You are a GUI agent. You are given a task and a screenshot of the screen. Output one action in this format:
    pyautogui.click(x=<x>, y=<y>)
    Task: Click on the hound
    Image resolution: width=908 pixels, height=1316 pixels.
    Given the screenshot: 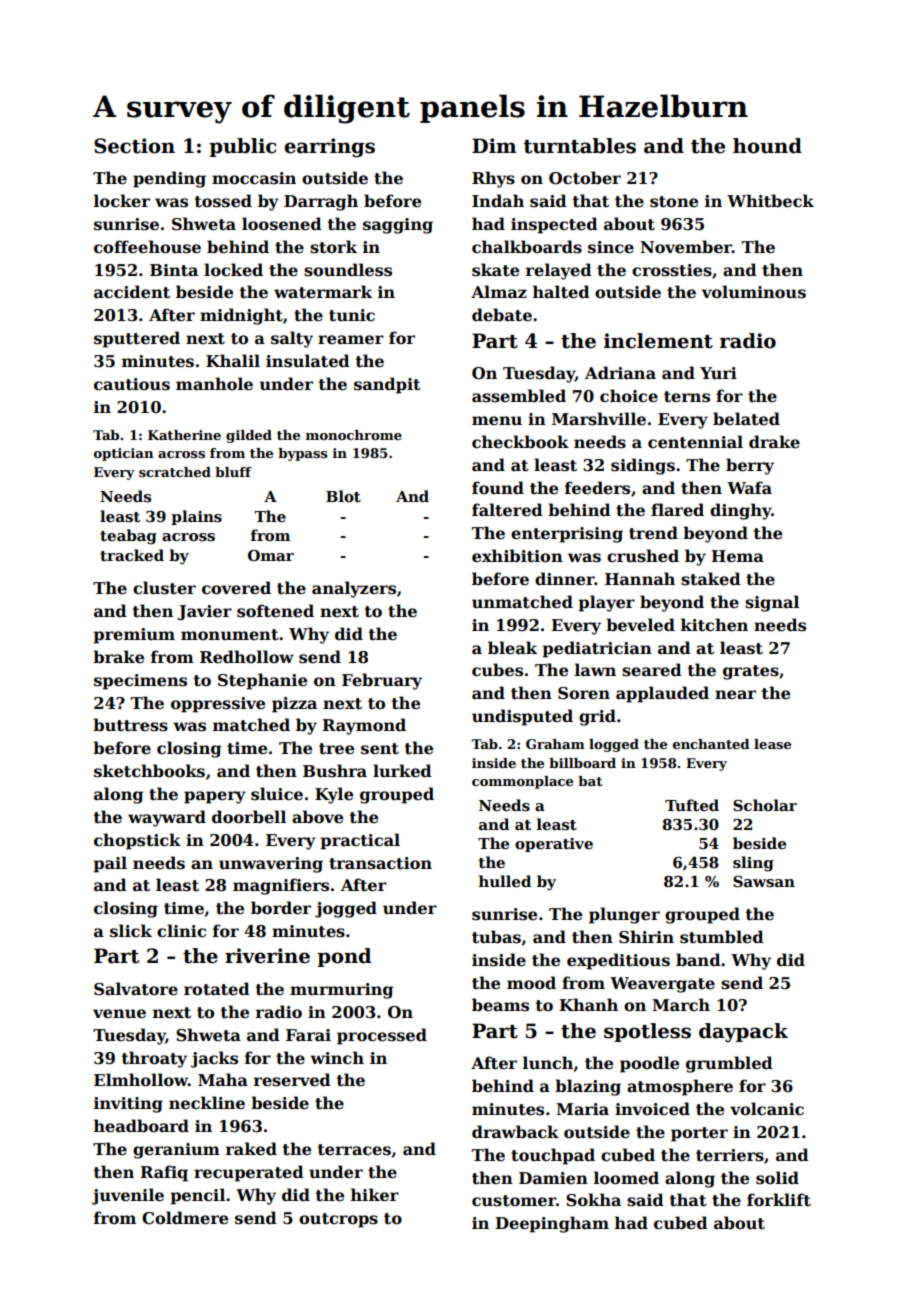 What is the action you would take?
    pyautogui.click(x=767, y=146)
